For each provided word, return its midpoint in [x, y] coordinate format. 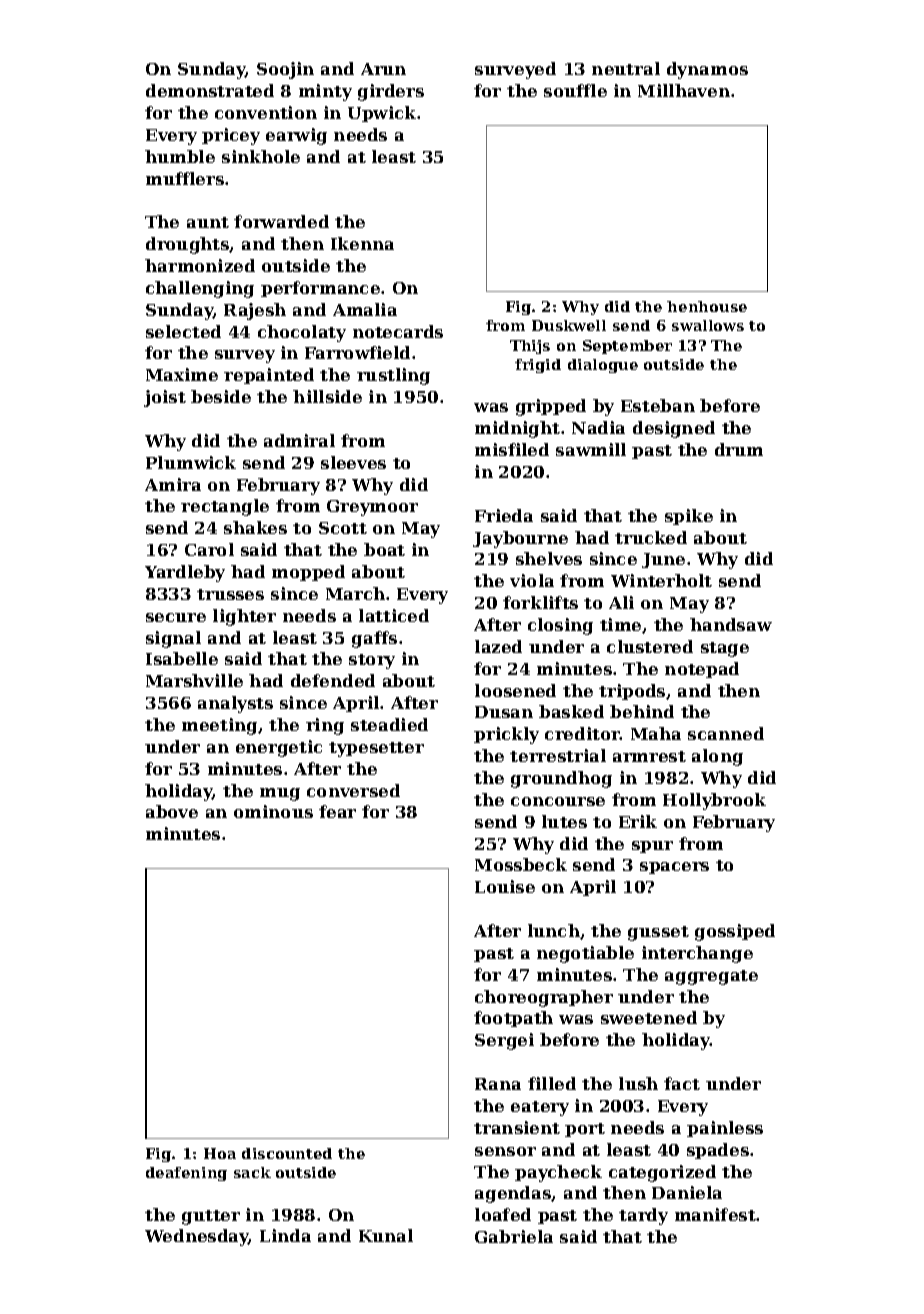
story [372, 661]
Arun [383, 69]
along [717, 757]
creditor [582, 733]
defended [333, 680]
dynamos [707, 70]
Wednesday [197, 1237]
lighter [244, 617]
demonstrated [210, 90]
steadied [389, 724]
